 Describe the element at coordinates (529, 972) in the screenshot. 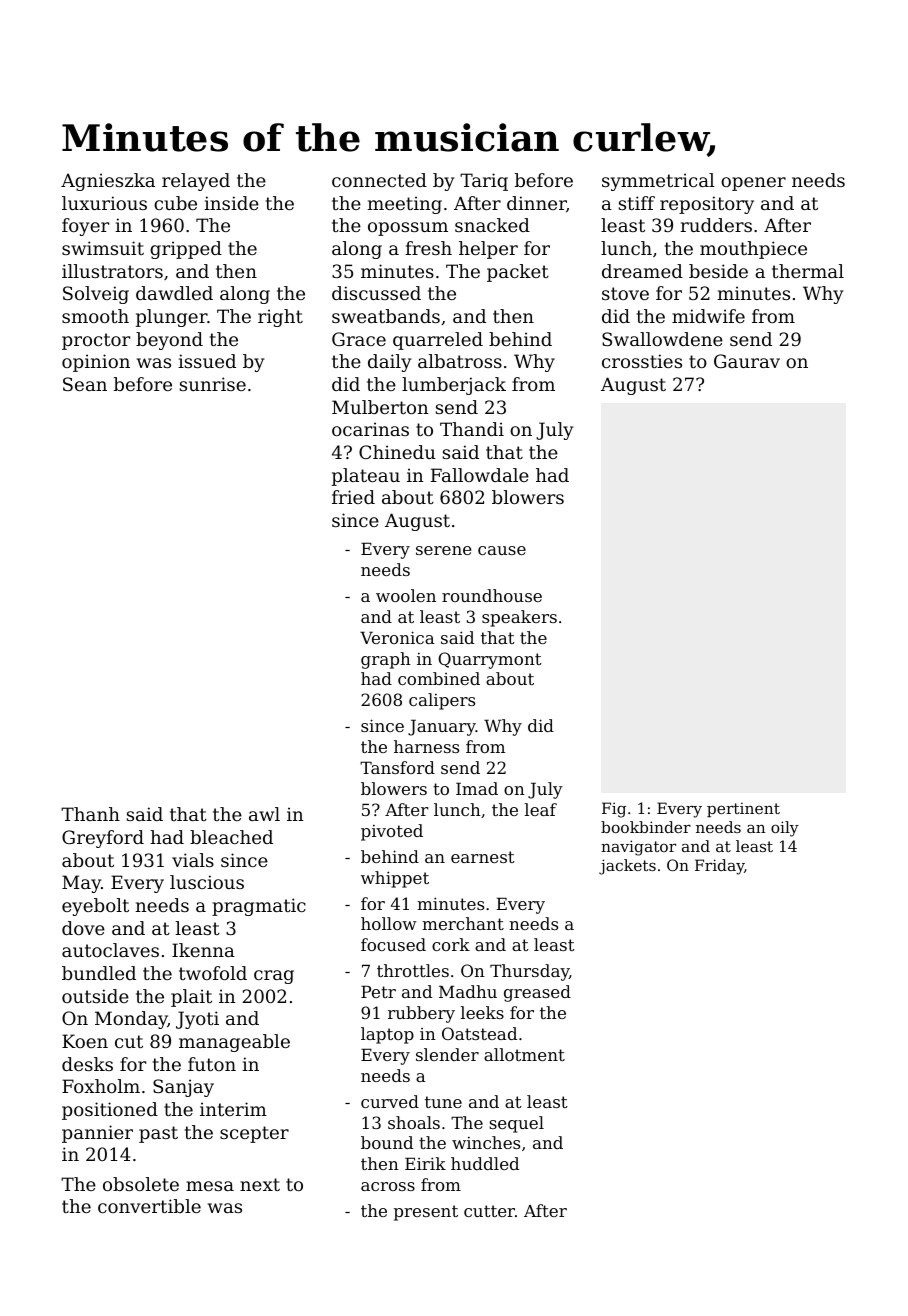

I see `Thursday` at that location.
